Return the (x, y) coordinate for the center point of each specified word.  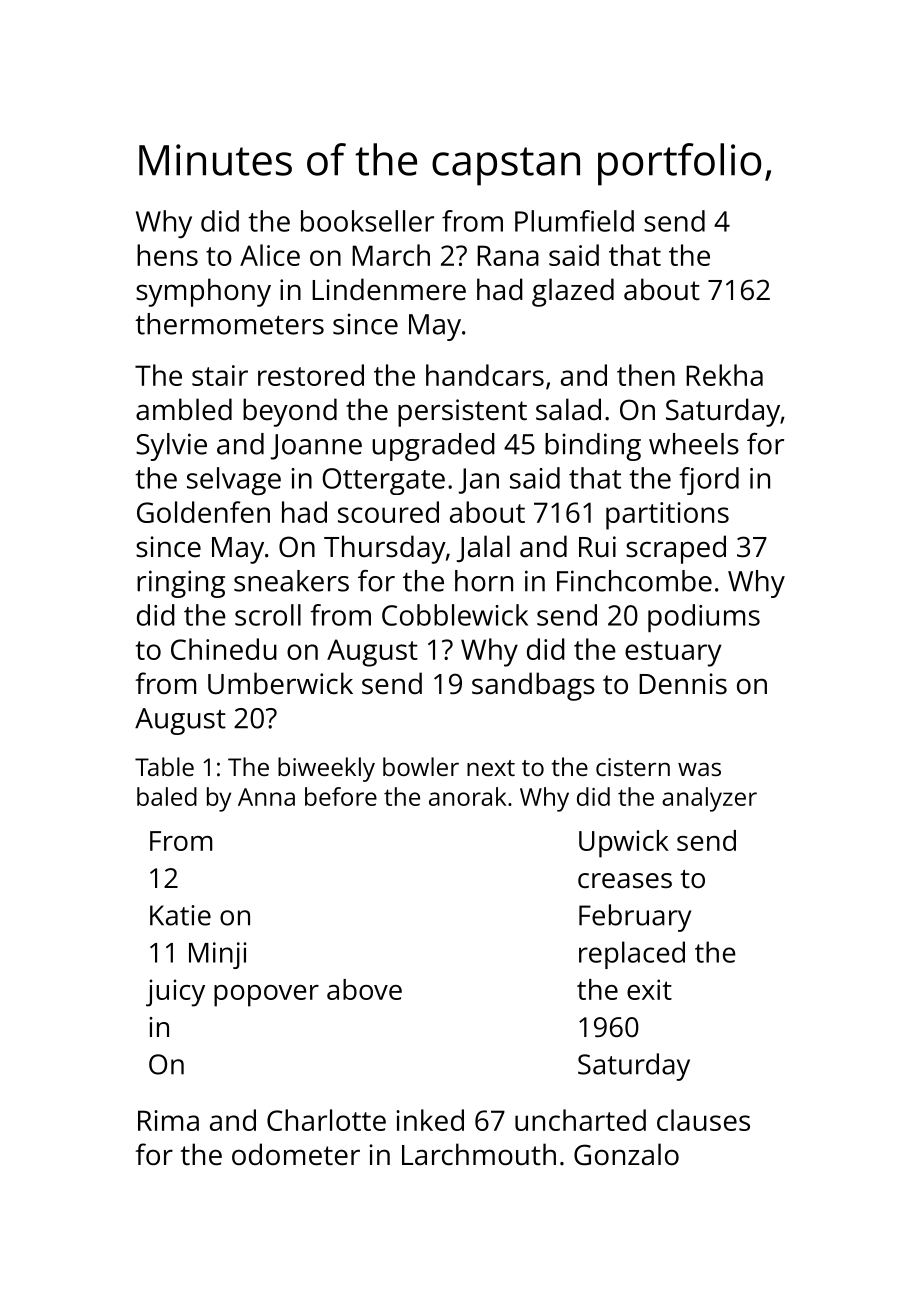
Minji (218, 955)
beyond (290, 412)
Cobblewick (455, 615)
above (364, 989)
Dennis (683, 684)
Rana (508, 255)
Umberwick (280, 683)
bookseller (367, 221)
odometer (296, 1154)
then (646, 375)
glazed (573, 292)
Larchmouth (479, 1154)
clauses (703, 1120)
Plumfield (574, 221)
